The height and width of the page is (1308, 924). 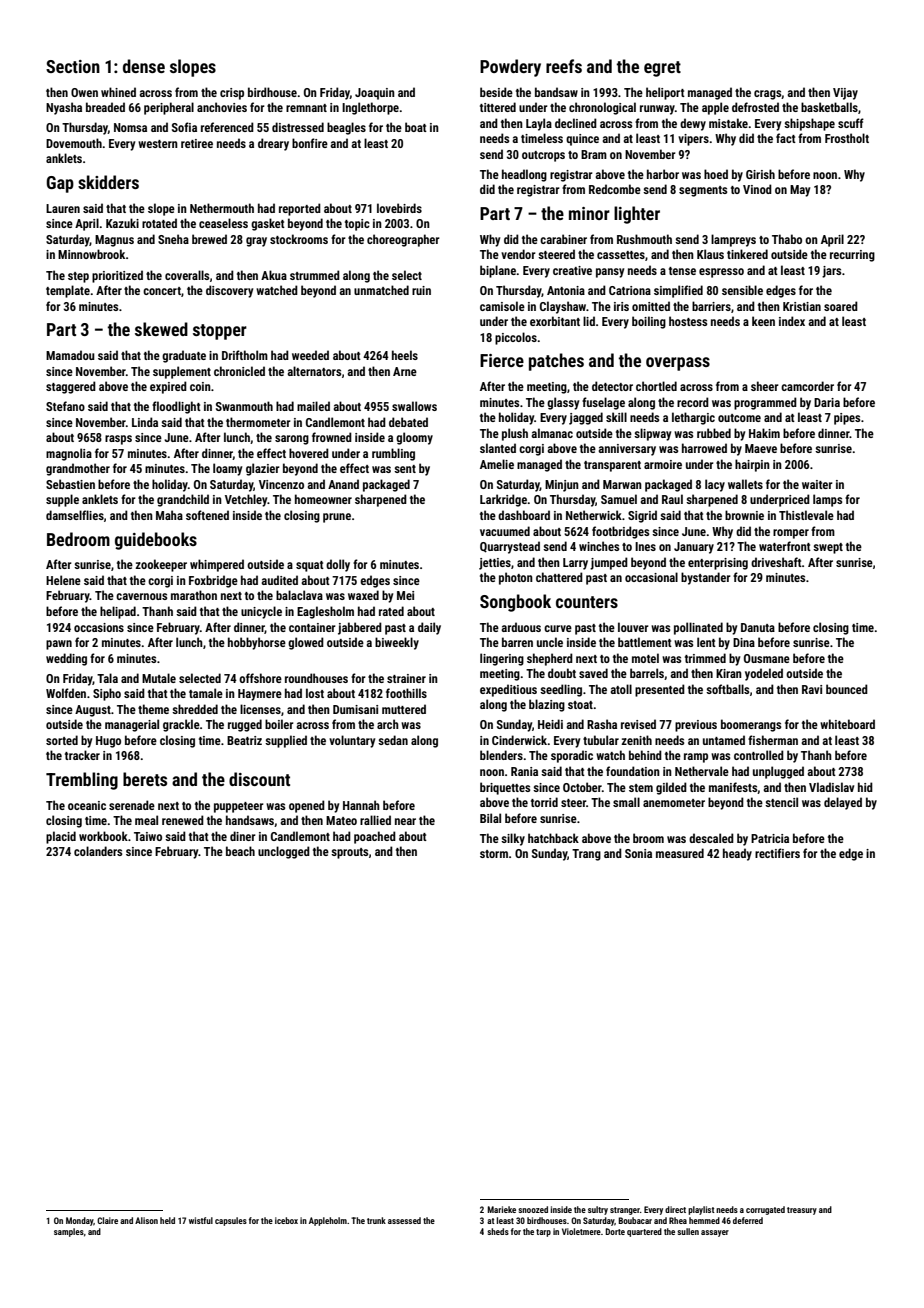 I want to click on hatchback, so click(x=553, y=838).
